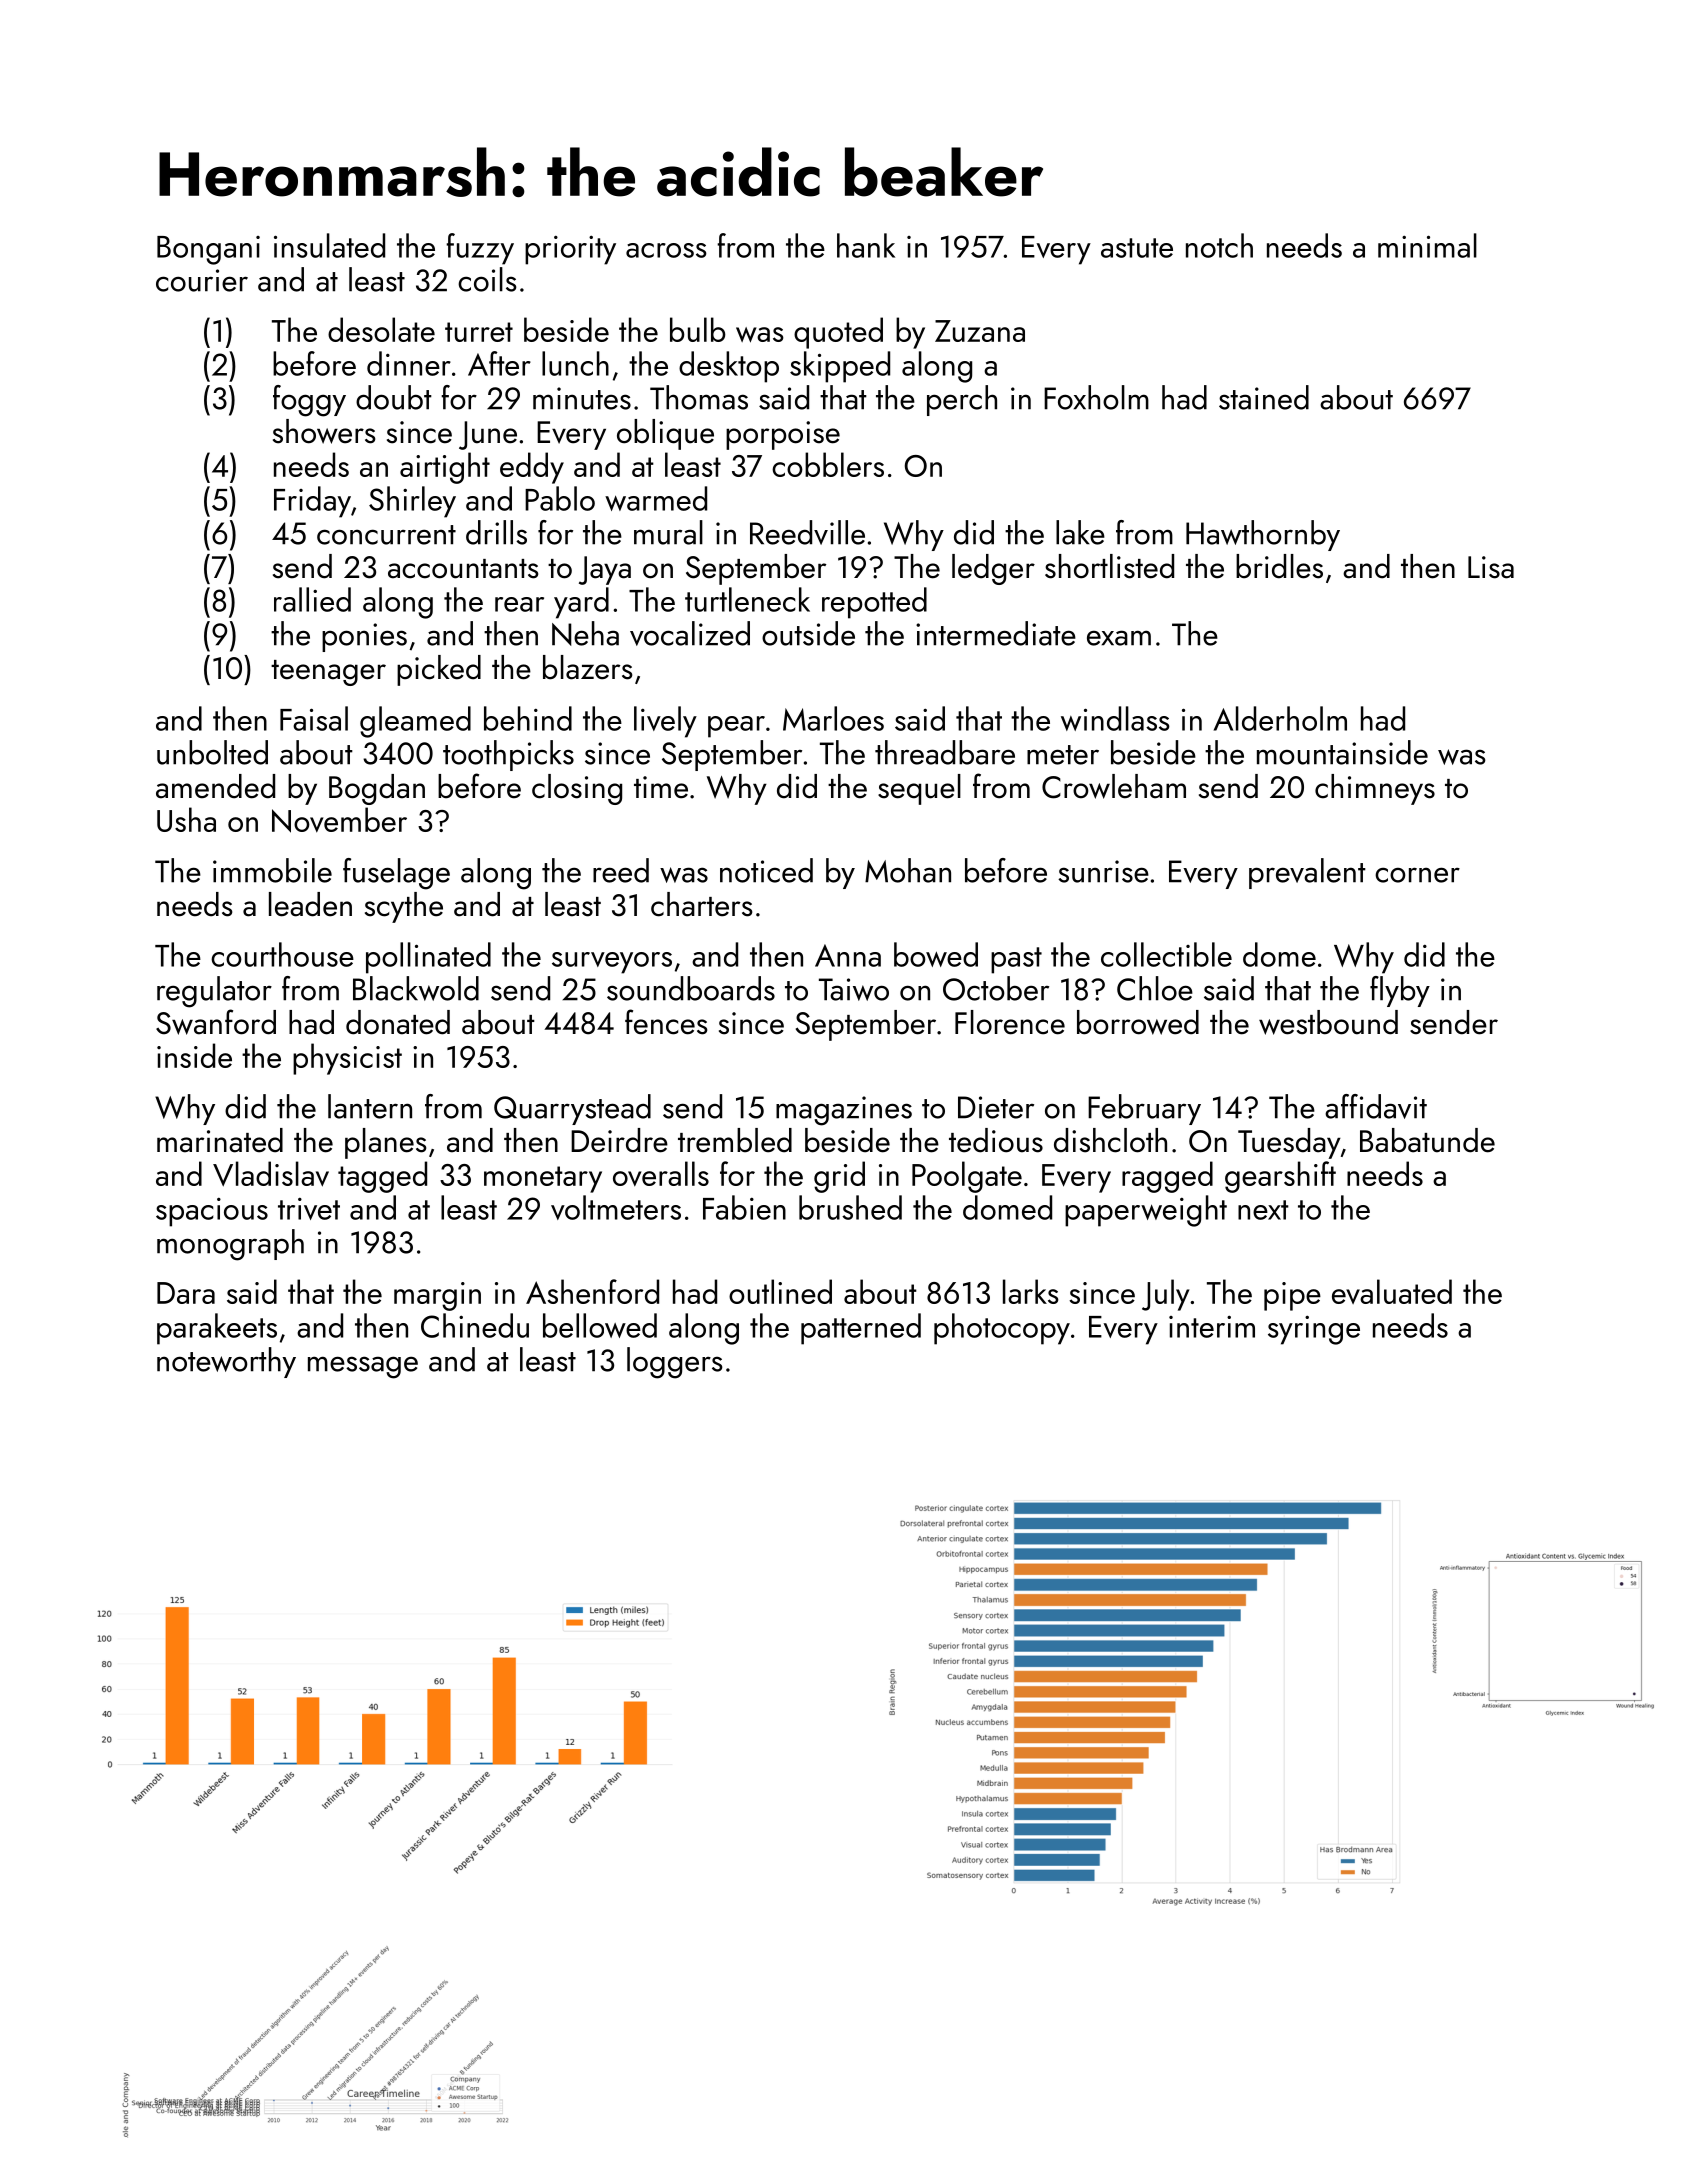 The height and width of the image is (2178, 1683). What do you see at coordinates (312, 599) in the image?
I see `rallied` at bounding box center [312, 599].
